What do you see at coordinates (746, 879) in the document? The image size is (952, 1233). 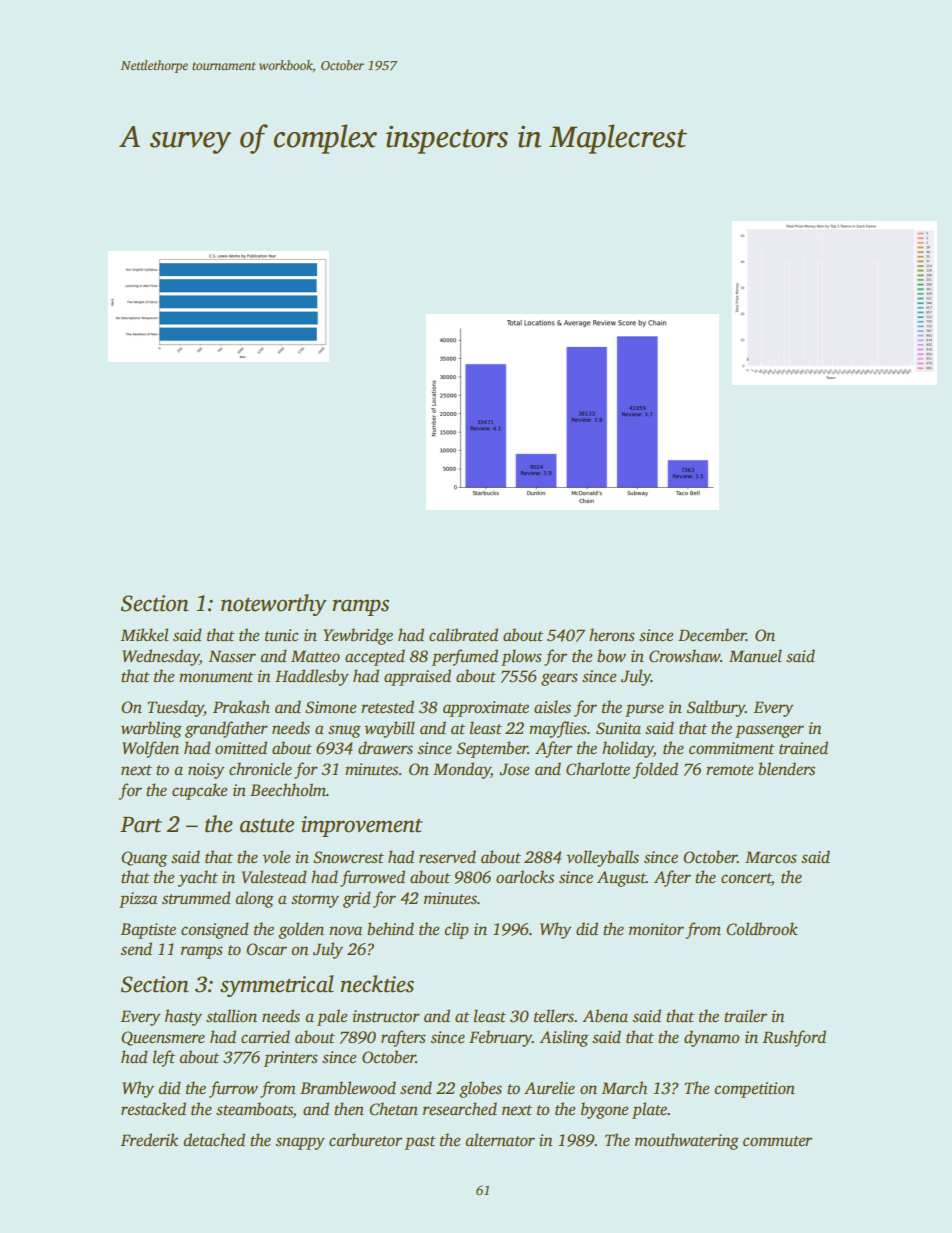 I see `concert` at bounding box center [746, 879].
